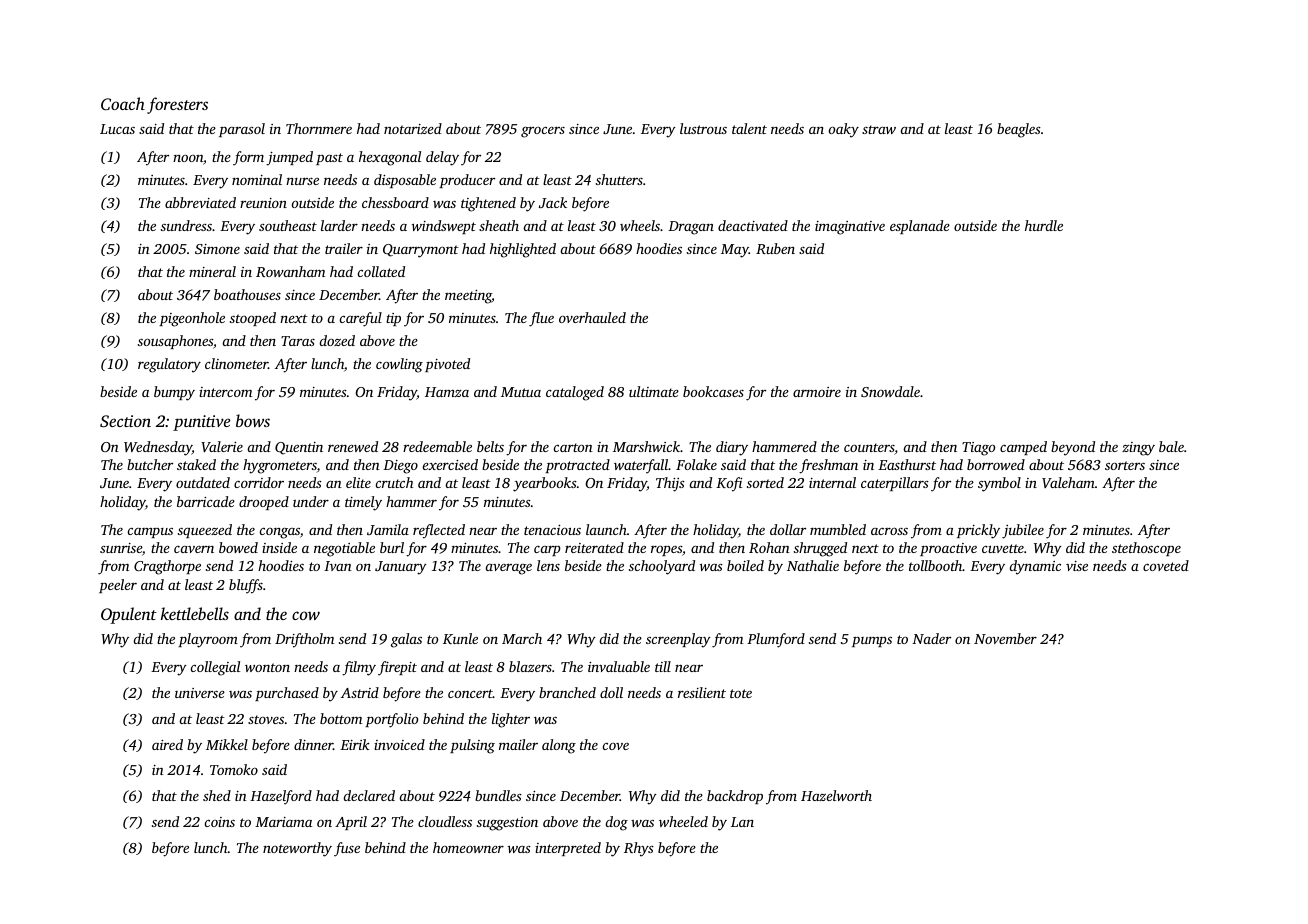 Image resolution: width=1308 pixels, height=924 pixels. I want to click on beagles, so click(1019, 130).
